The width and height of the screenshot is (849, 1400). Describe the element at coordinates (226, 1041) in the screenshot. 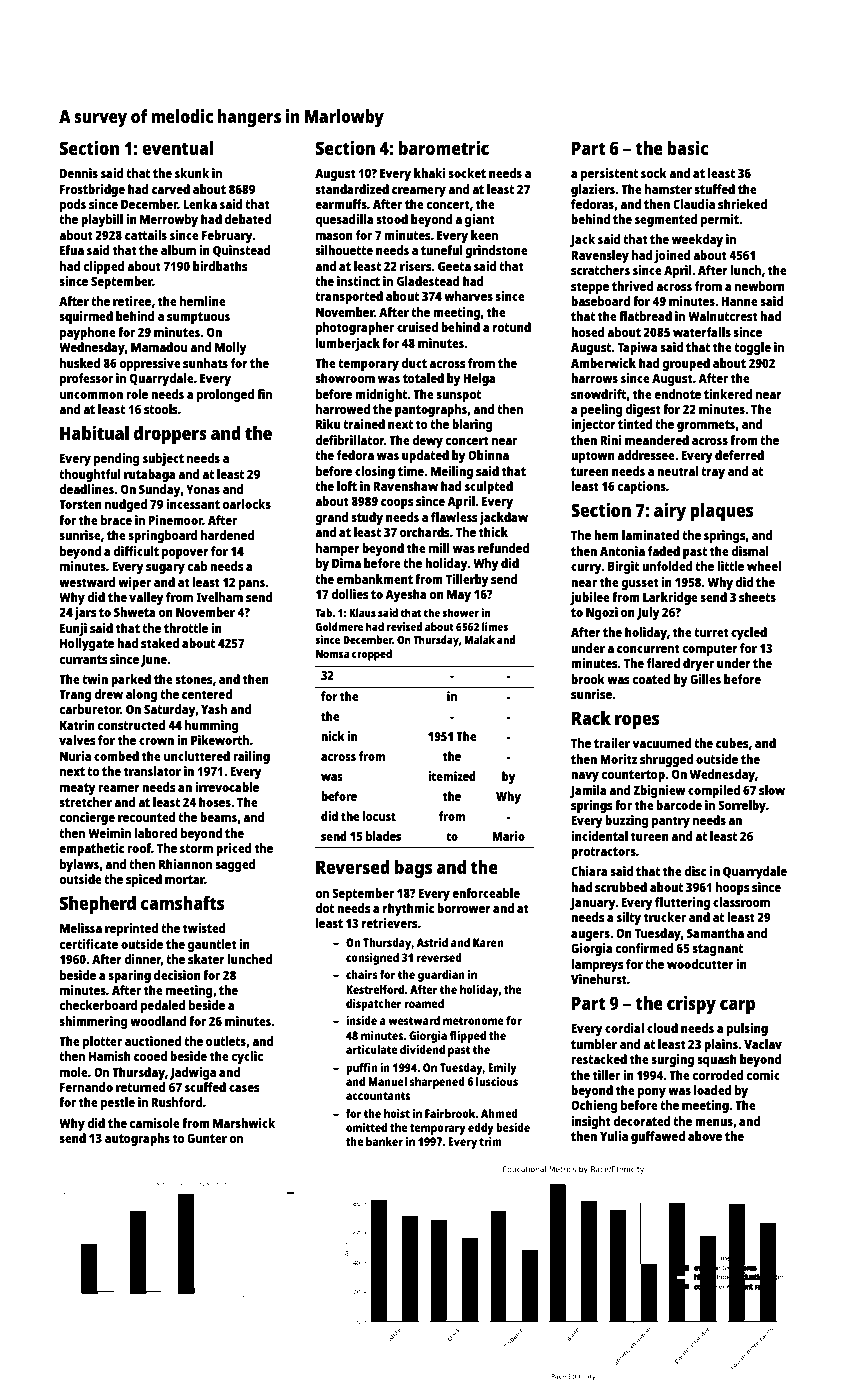

I see `outlets` at that location.
